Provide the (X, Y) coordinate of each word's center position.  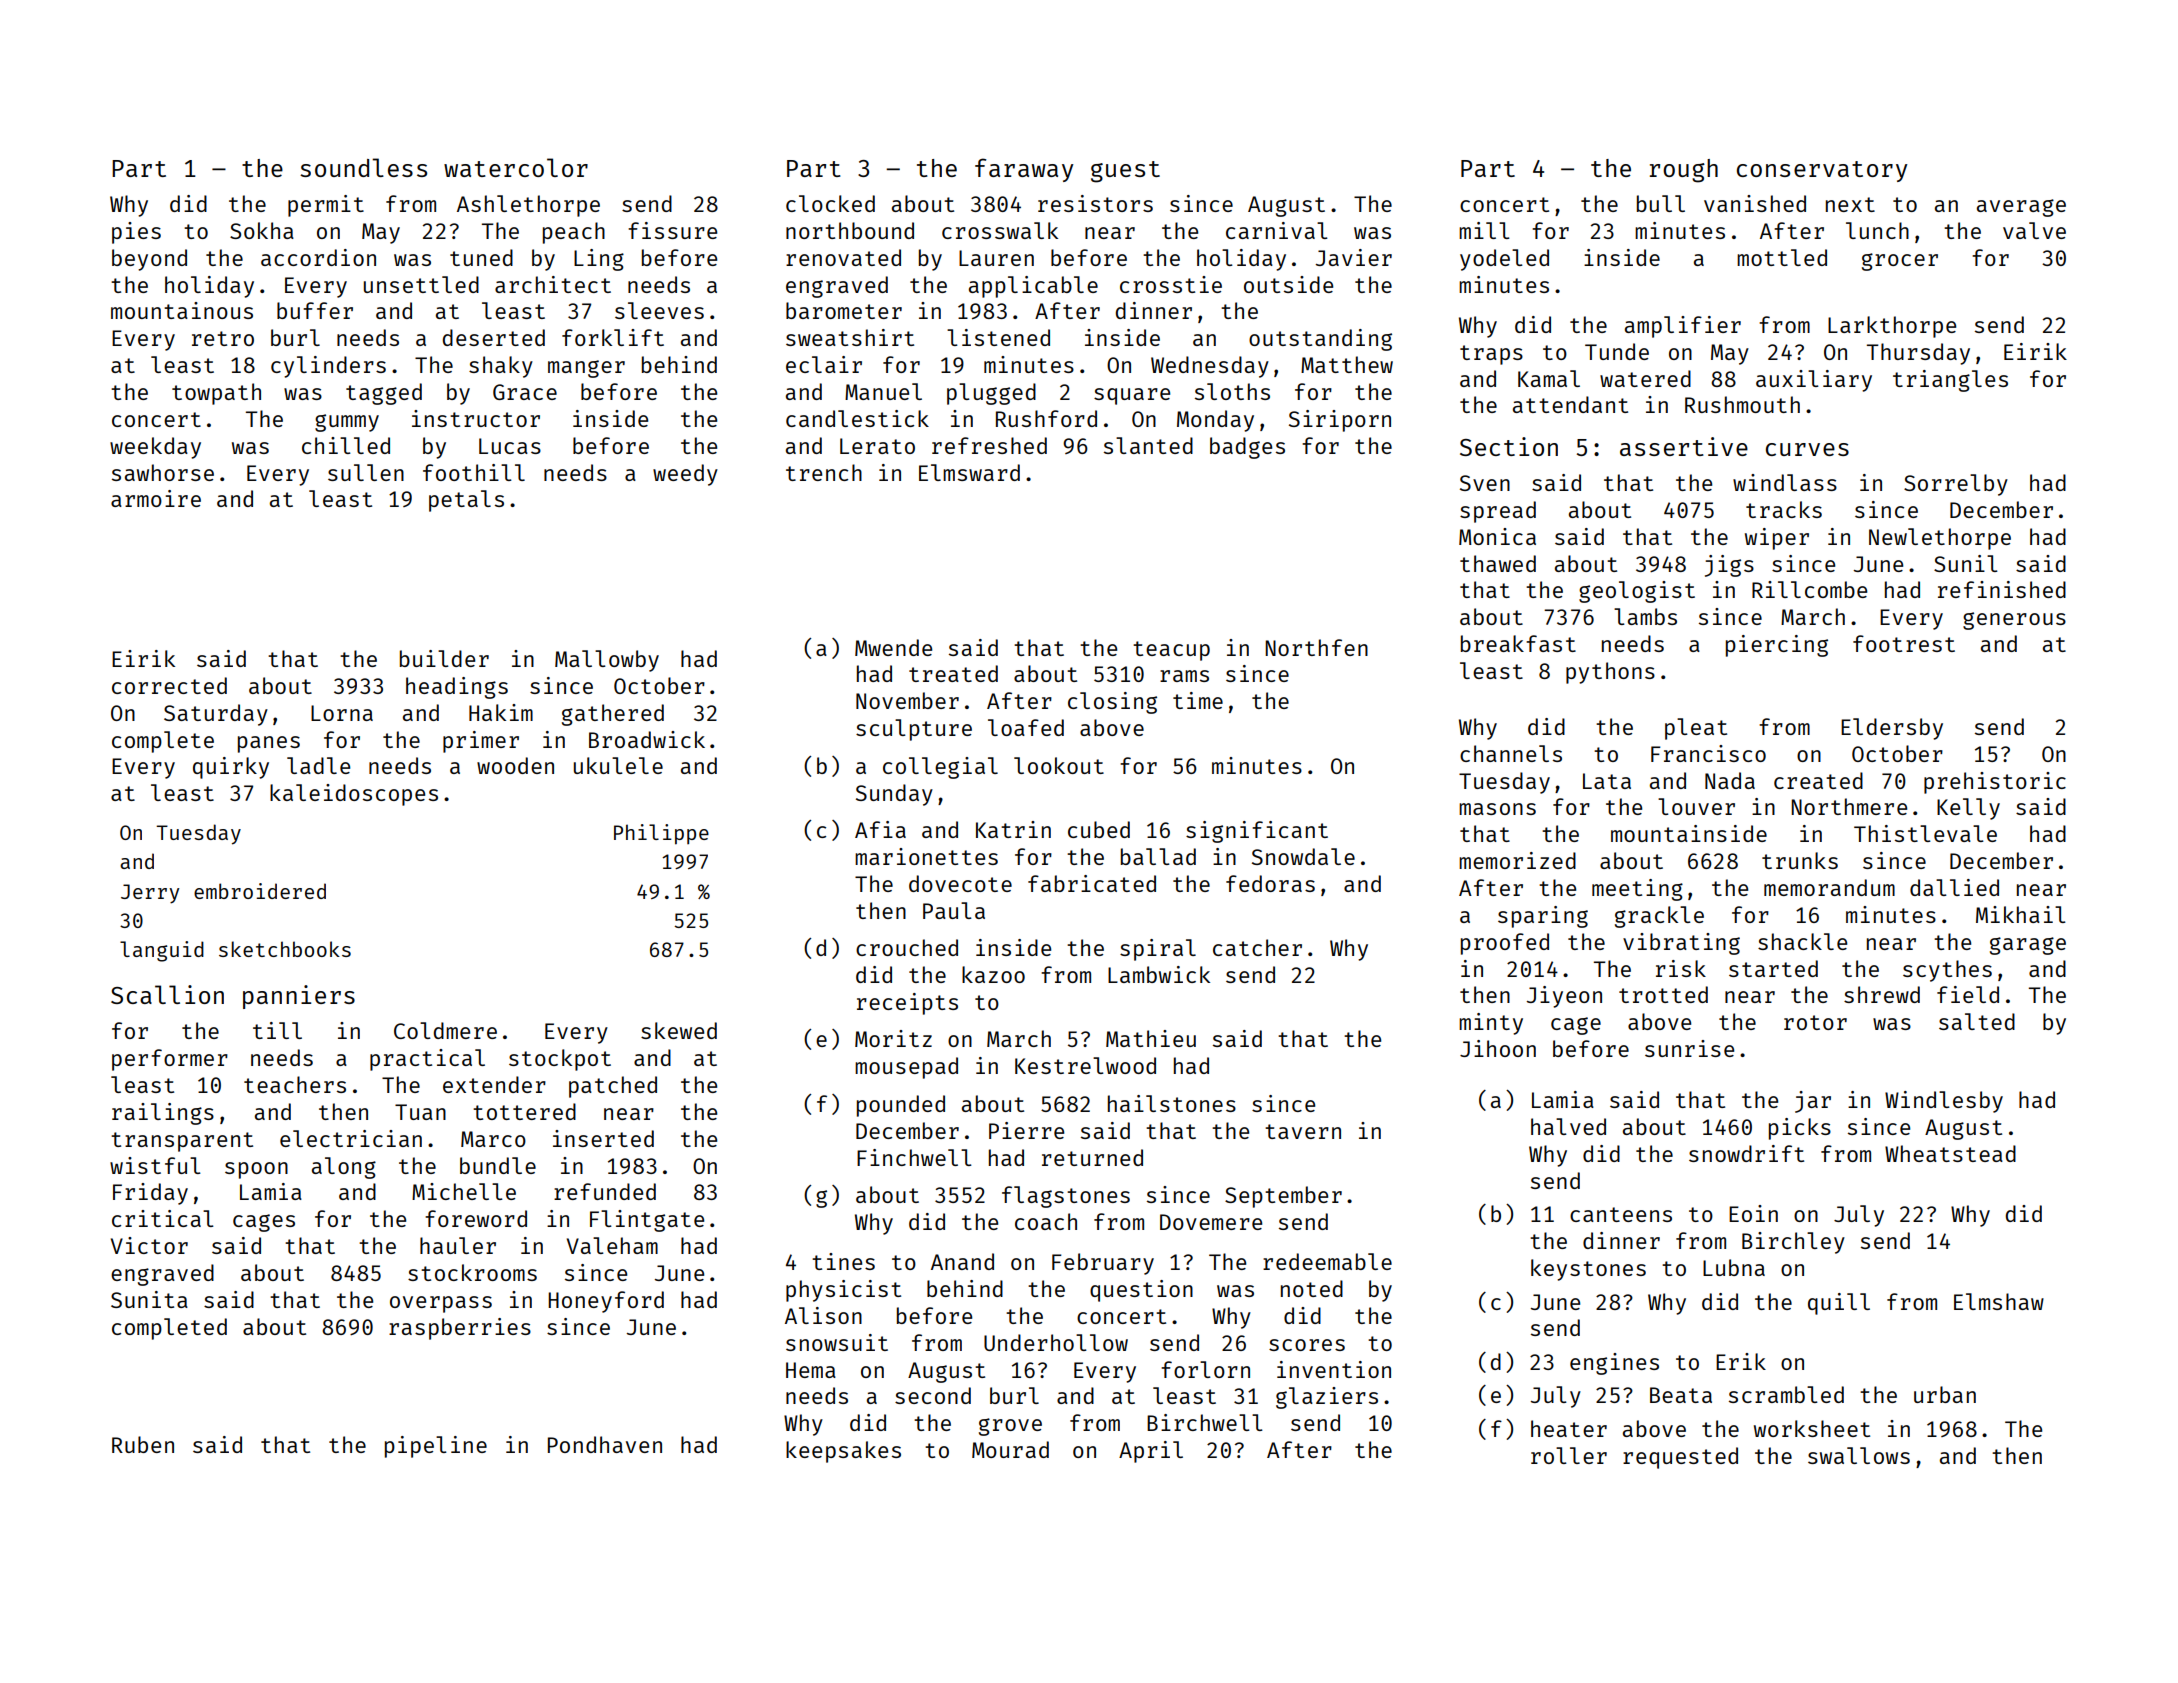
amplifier (1683, 327)
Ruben (143, 1444)
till (277, 1030)
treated (953, 673)
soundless (363, 167)
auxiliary (1814, 381)
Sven (1485, 483)
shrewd (1882, 994)
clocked (830, 203)
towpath (216, 394)
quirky (231, 768)
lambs (1645, 616)
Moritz (893, 1038)
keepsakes (843, 1452)
